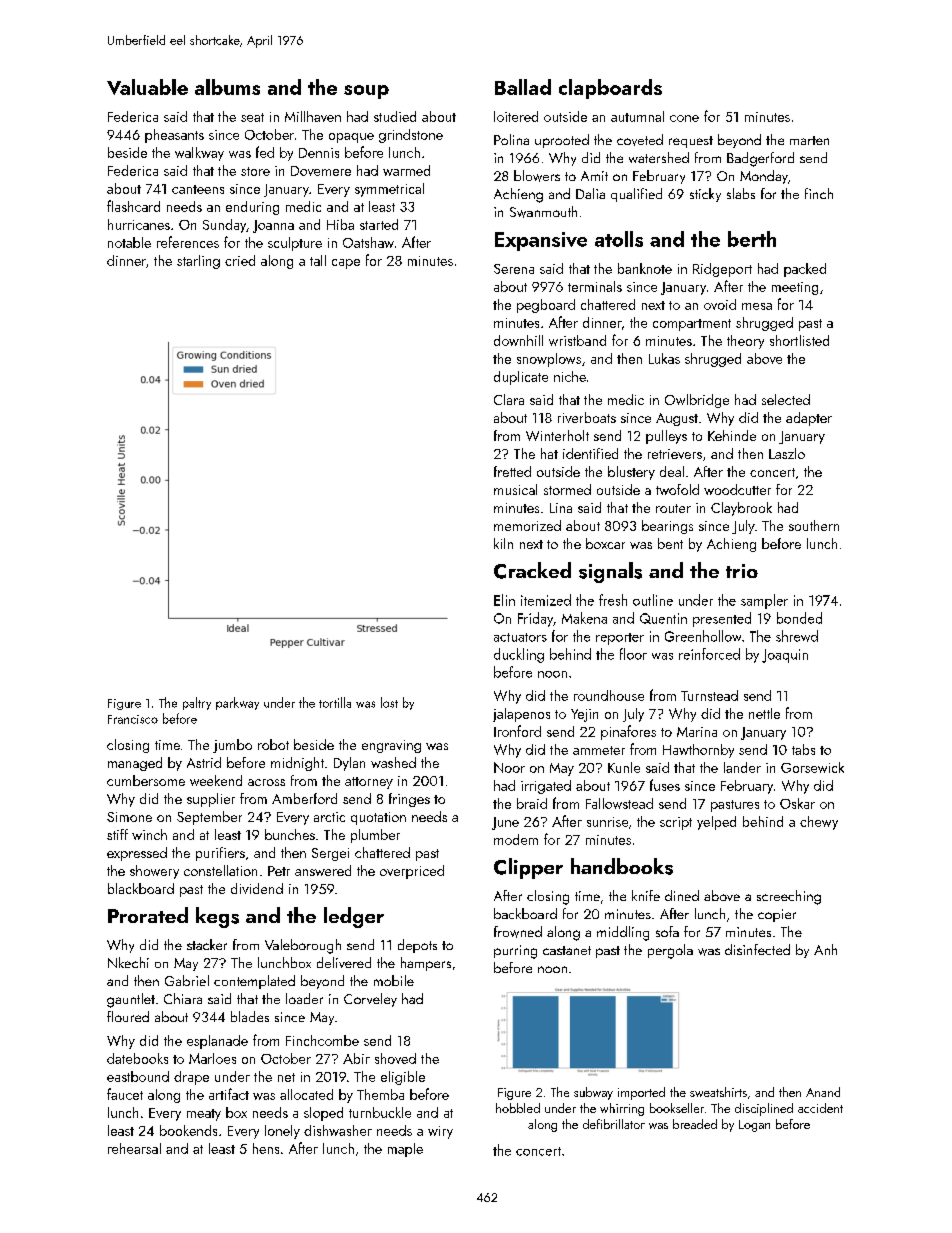 This screenshot has height=1233, width=952. I want to click on clapboards, so click(610, 89).
